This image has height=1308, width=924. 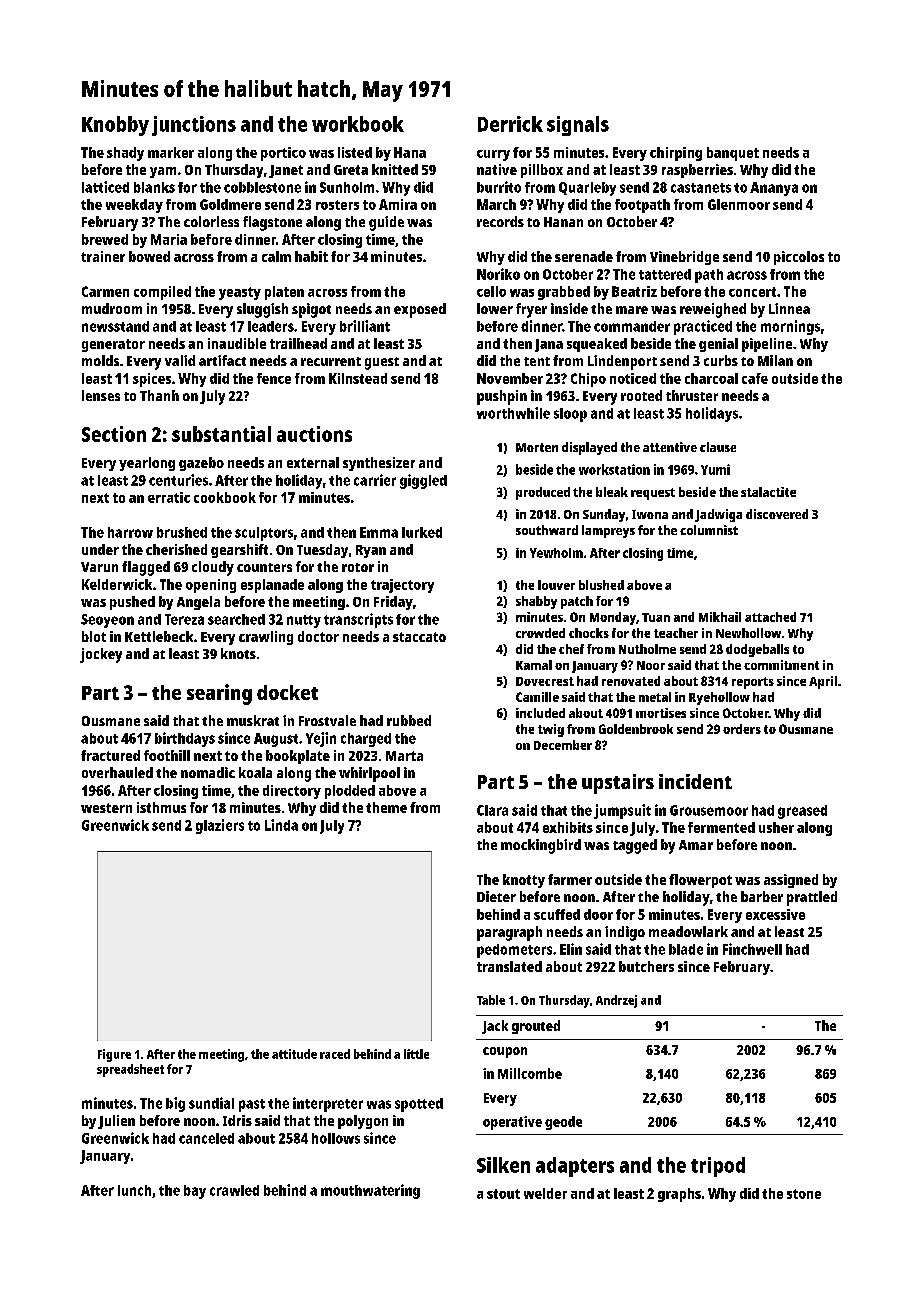 What do you see at coordinates (492, 810) in the image?
I see `Clara` at bounding box center [492, 810].
